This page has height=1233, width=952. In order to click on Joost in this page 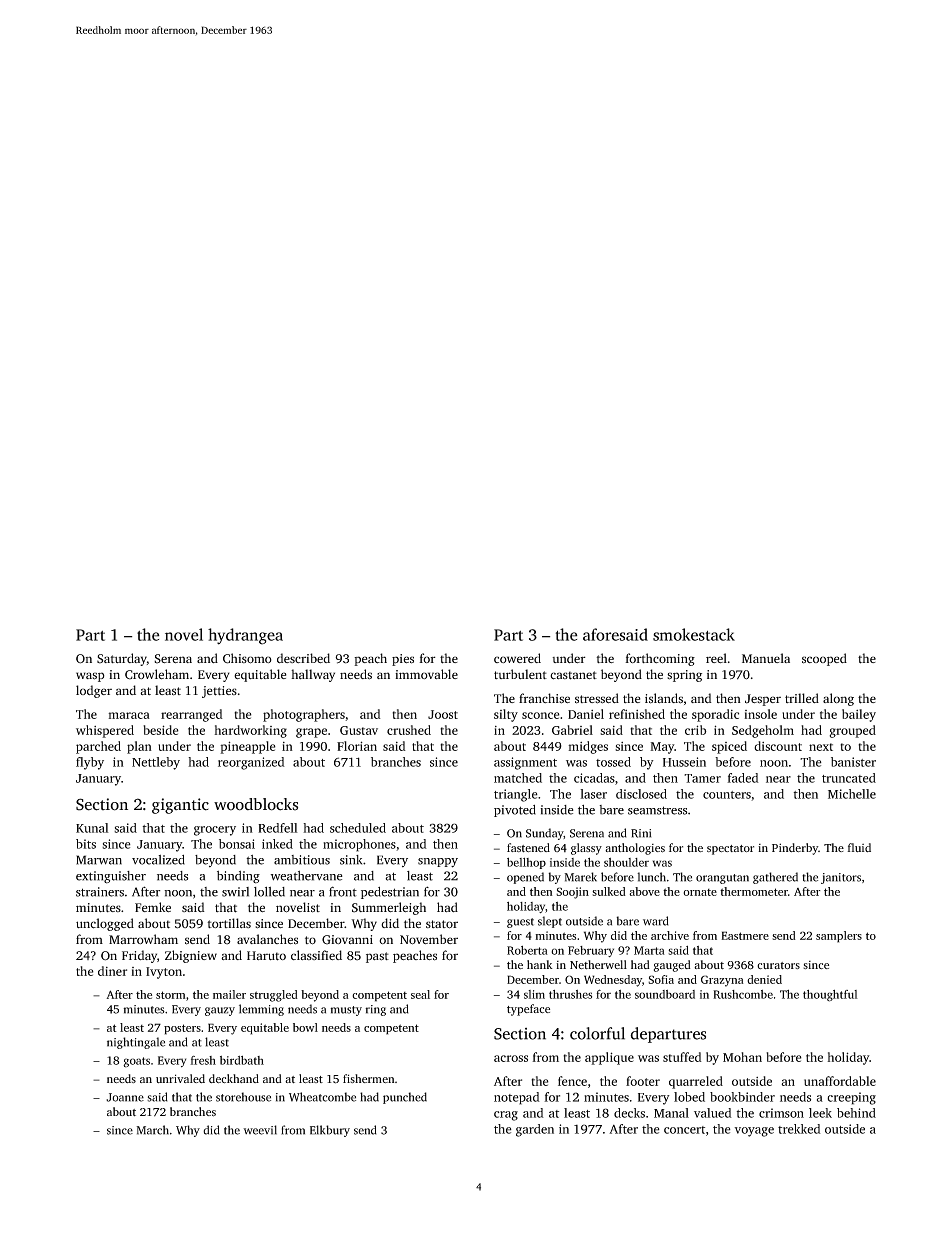, I will do `click(443, 714)`.
